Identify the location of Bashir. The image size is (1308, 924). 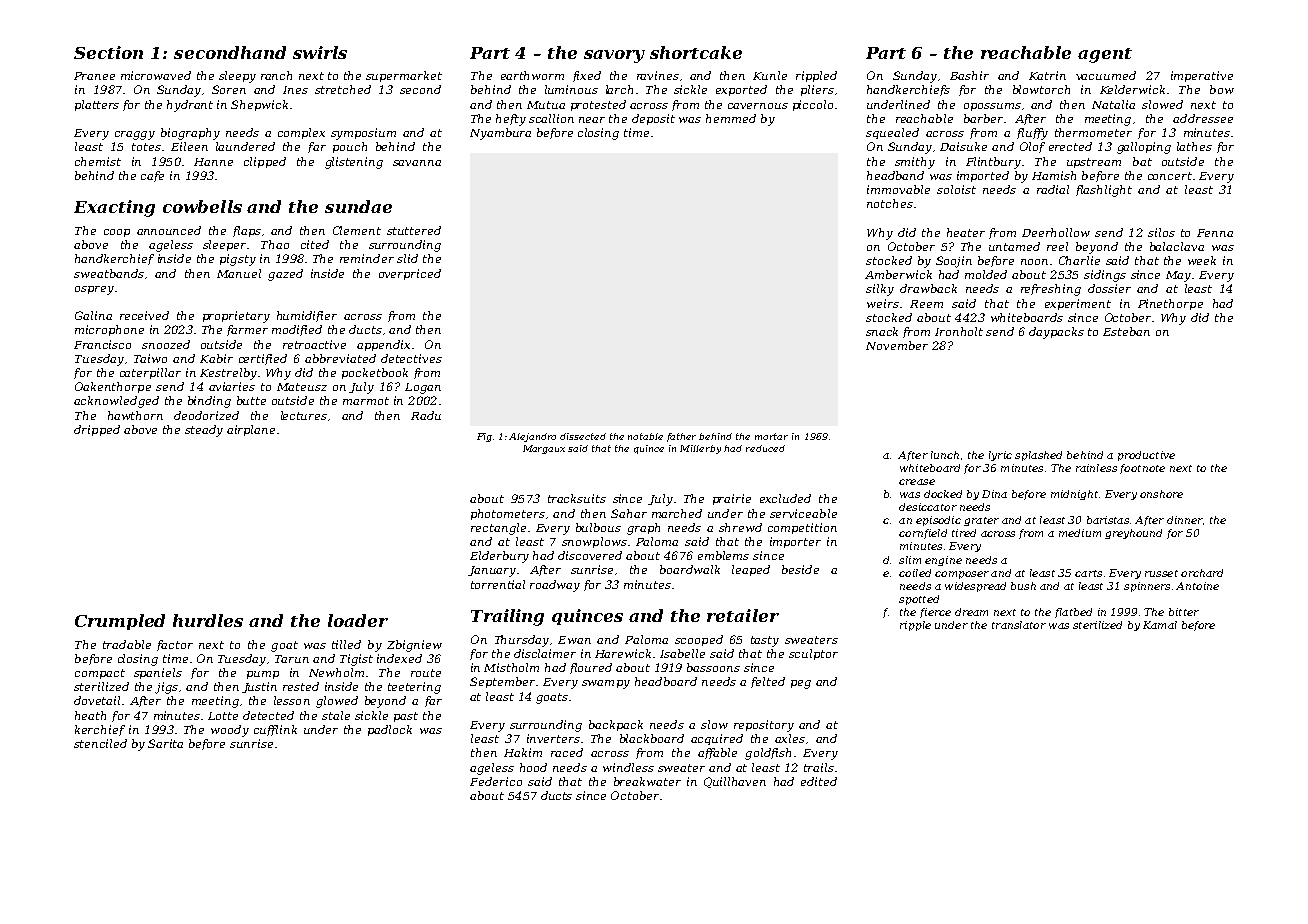
(969, 75).
